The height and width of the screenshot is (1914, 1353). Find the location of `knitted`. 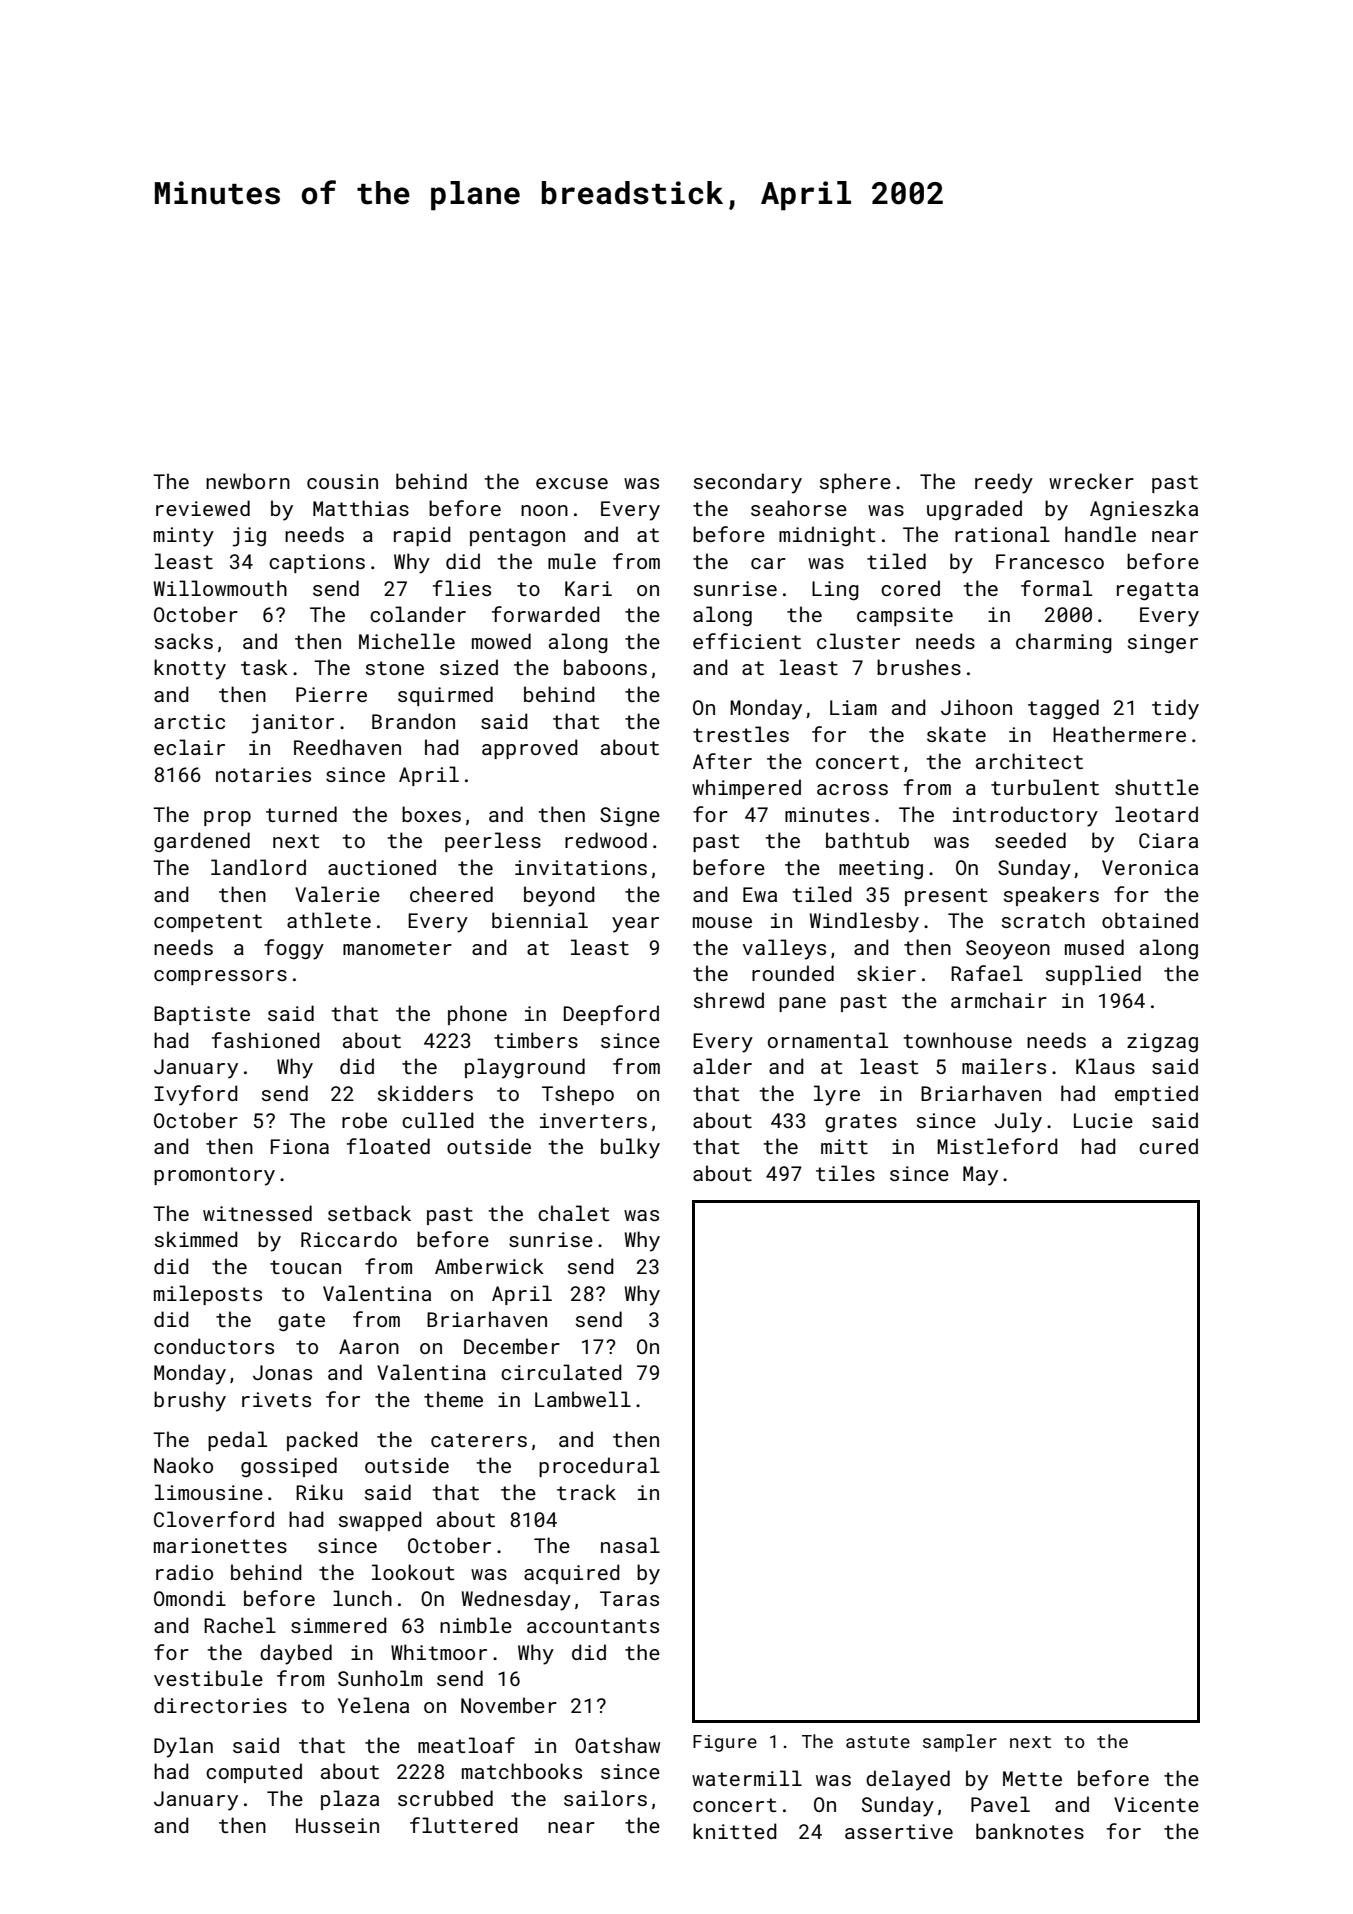

knitted is located at coordinates (735, 1831).
